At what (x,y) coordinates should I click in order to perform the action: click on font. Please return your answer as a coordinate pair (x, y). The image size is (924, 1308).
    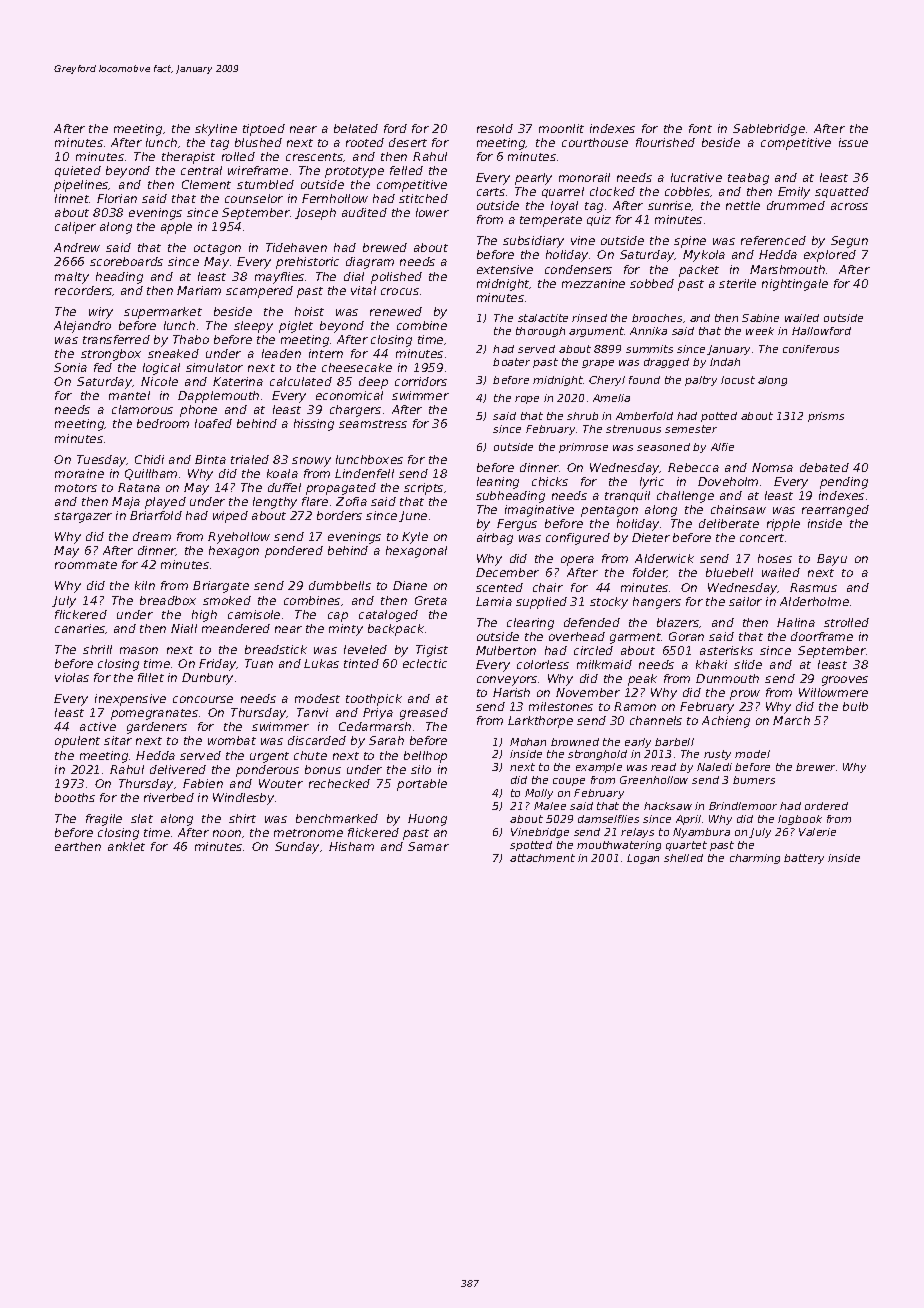
    Looking at the image, I should click on (700, 128).
